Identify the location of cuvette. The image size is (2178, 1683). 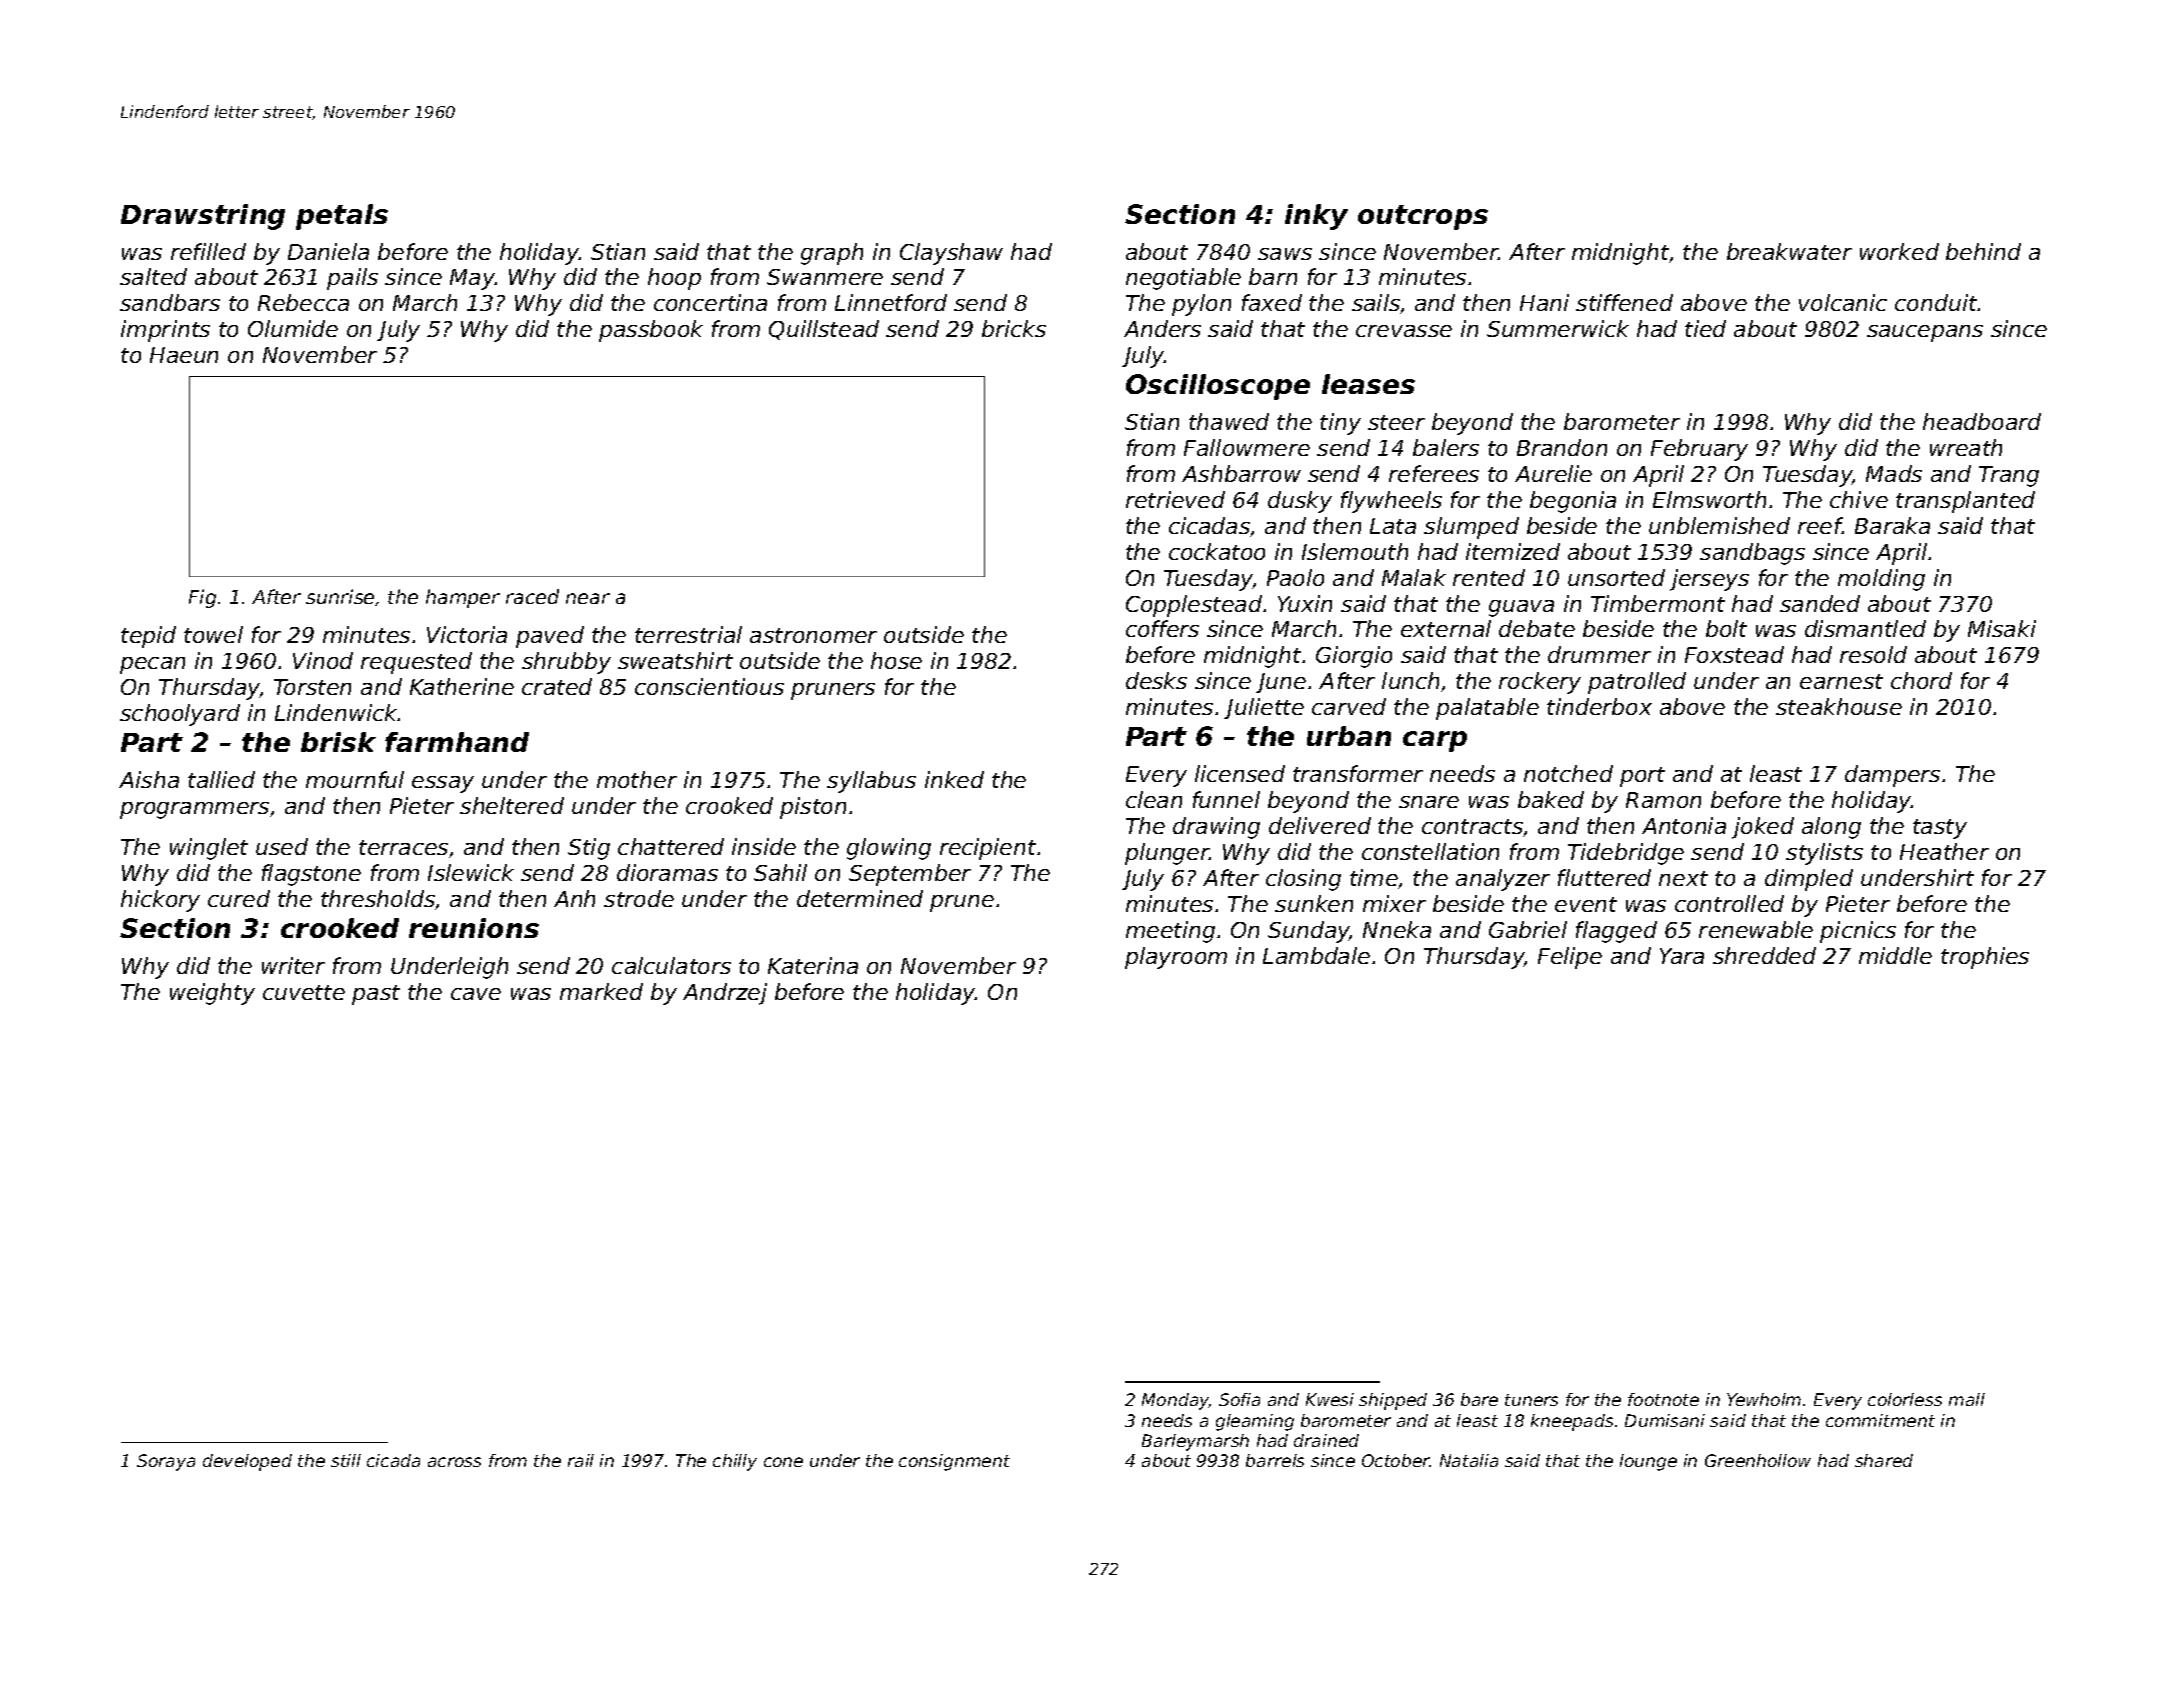
(304, 992).
